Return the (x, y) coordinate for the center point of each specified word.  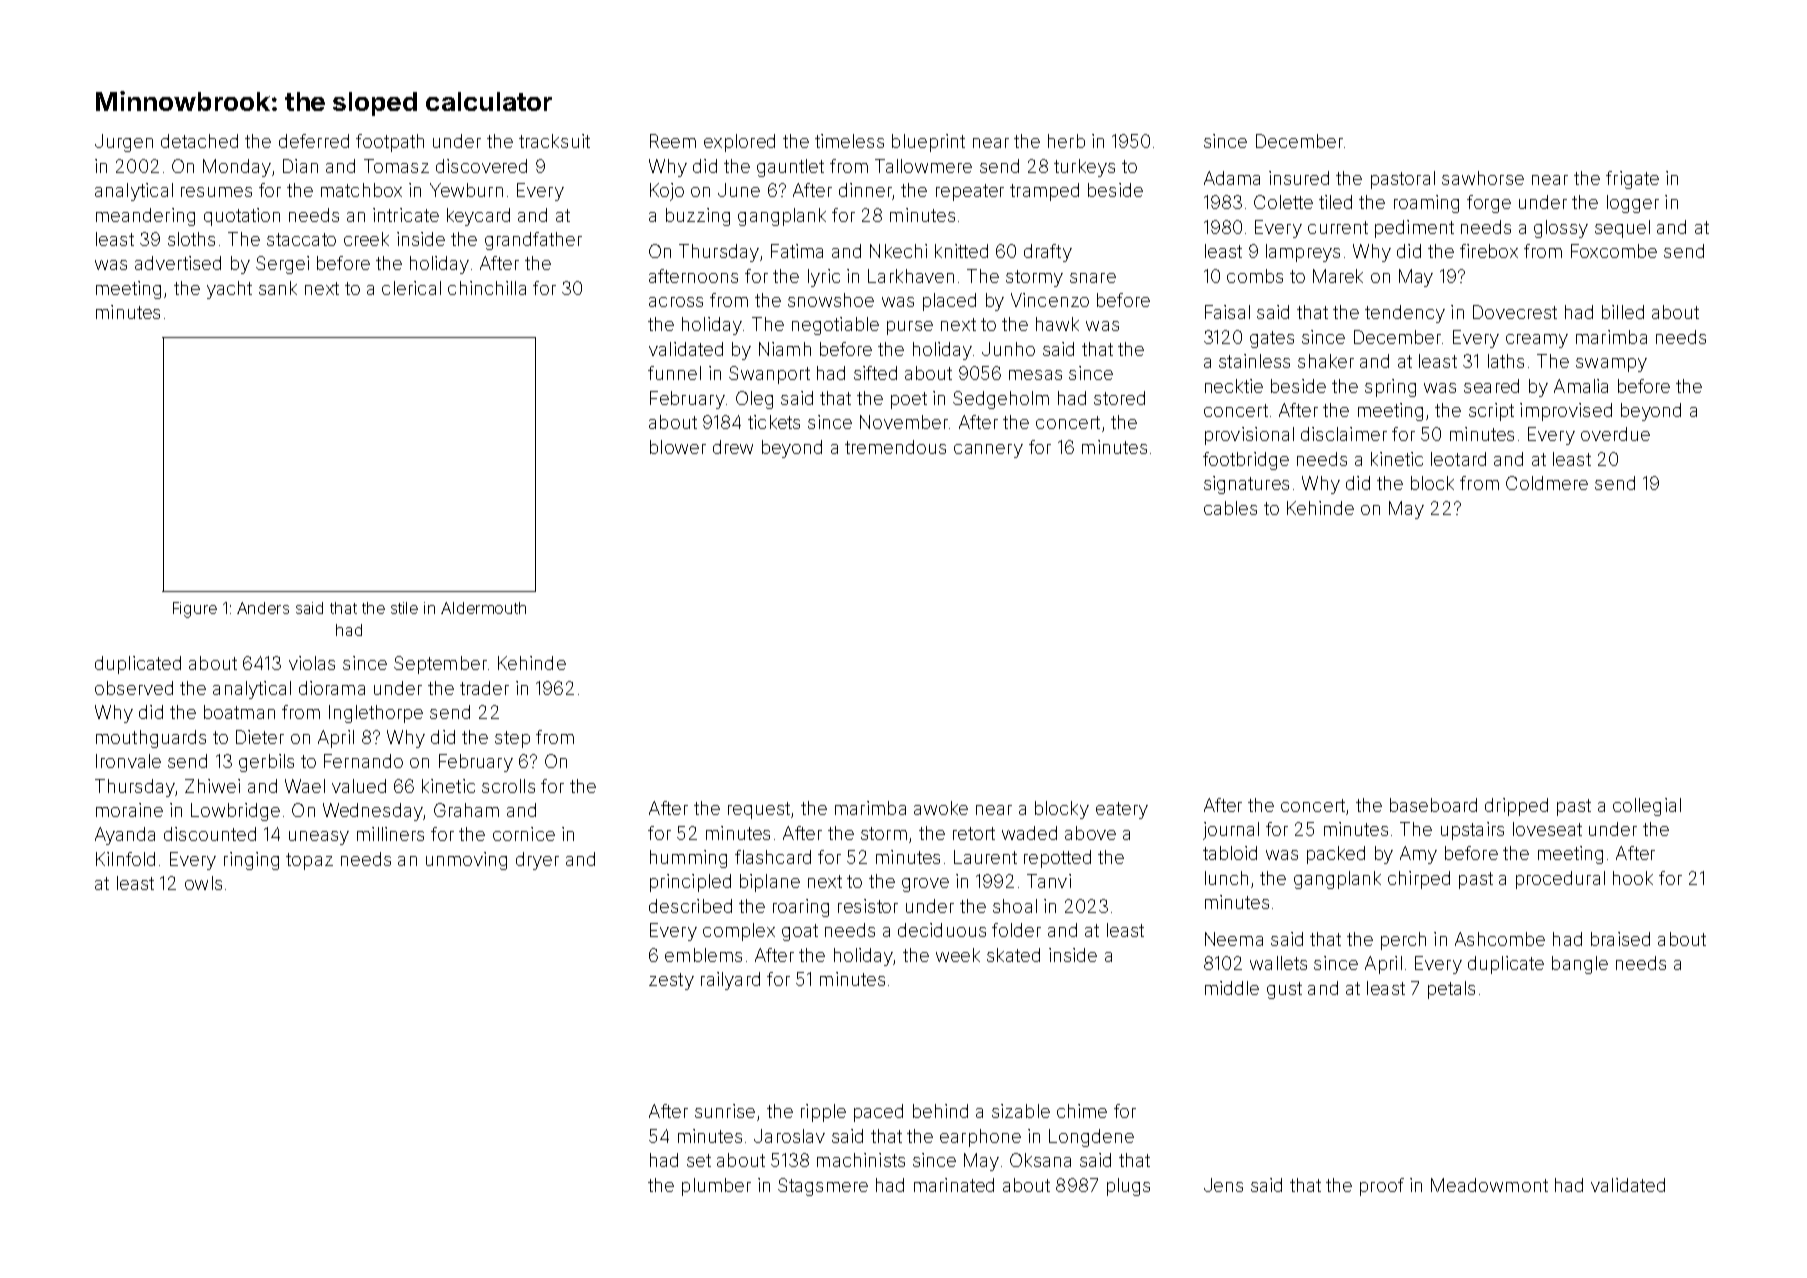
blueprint (928, 143)
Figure (195, 610)
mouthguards (151, 739)
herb (1066, 141)
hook (1633, 878)
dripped (1516, 807)
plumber (716, 1187)
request (759, 810)
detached (199, 141)
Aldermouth (483, 608)
